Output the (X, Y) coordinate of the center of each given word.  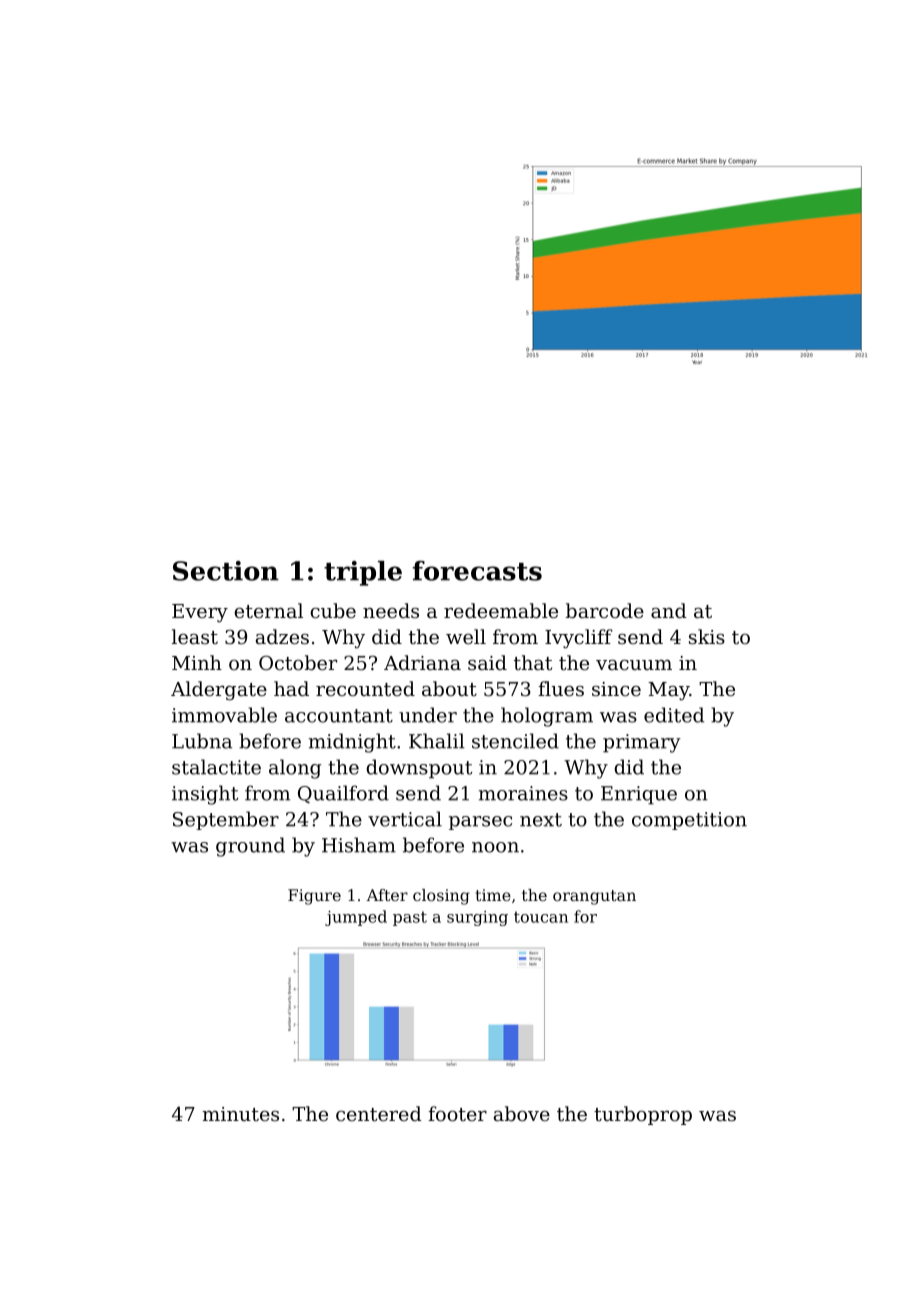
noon (495, 847)
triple (363, 573)
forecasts (477, 571)
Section (226, 571)
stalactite (216, 767)
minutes (240, 1114)
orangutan (594, 897)
